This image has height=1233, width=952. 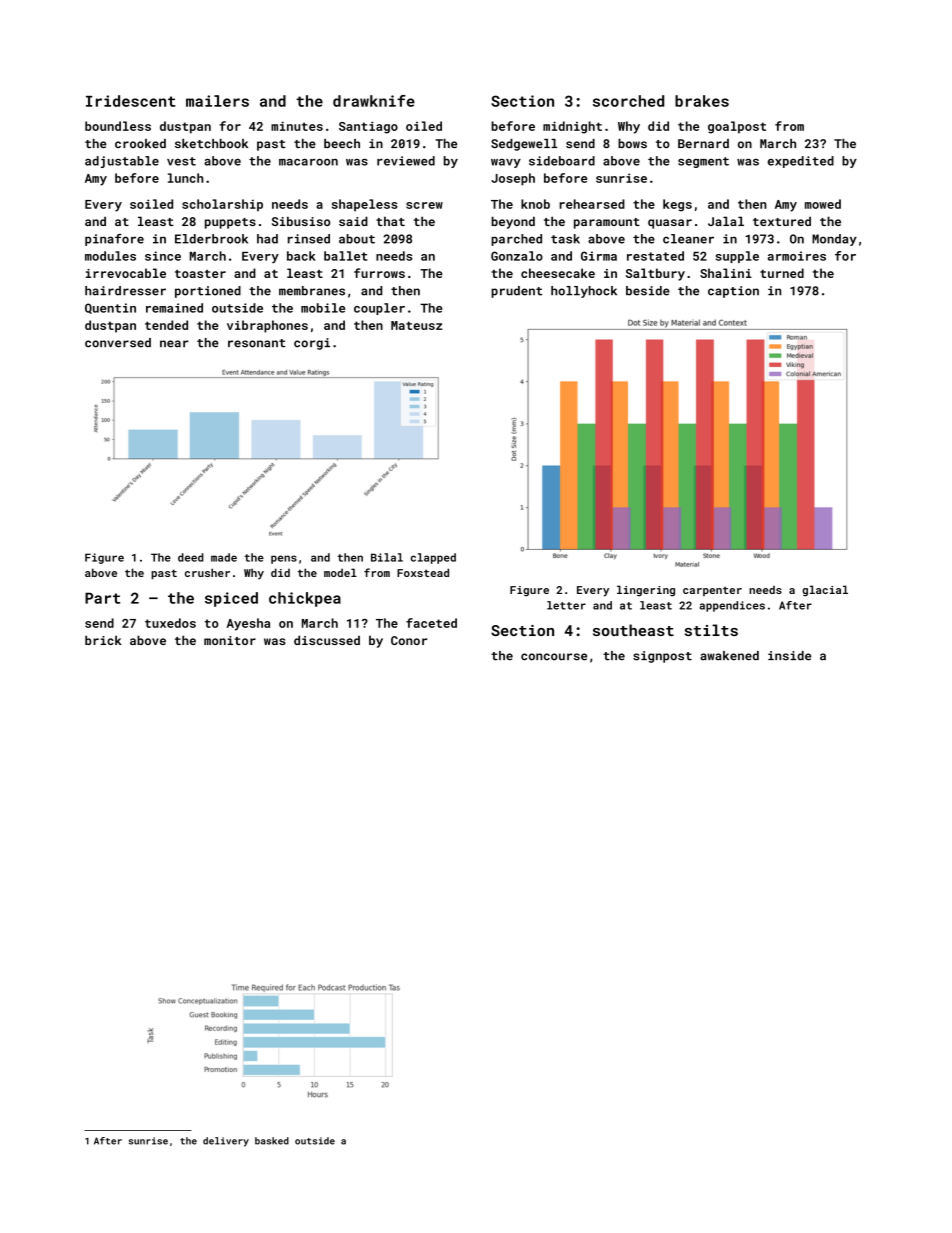 I want to click on corgi, so click(x=312, y=344).
